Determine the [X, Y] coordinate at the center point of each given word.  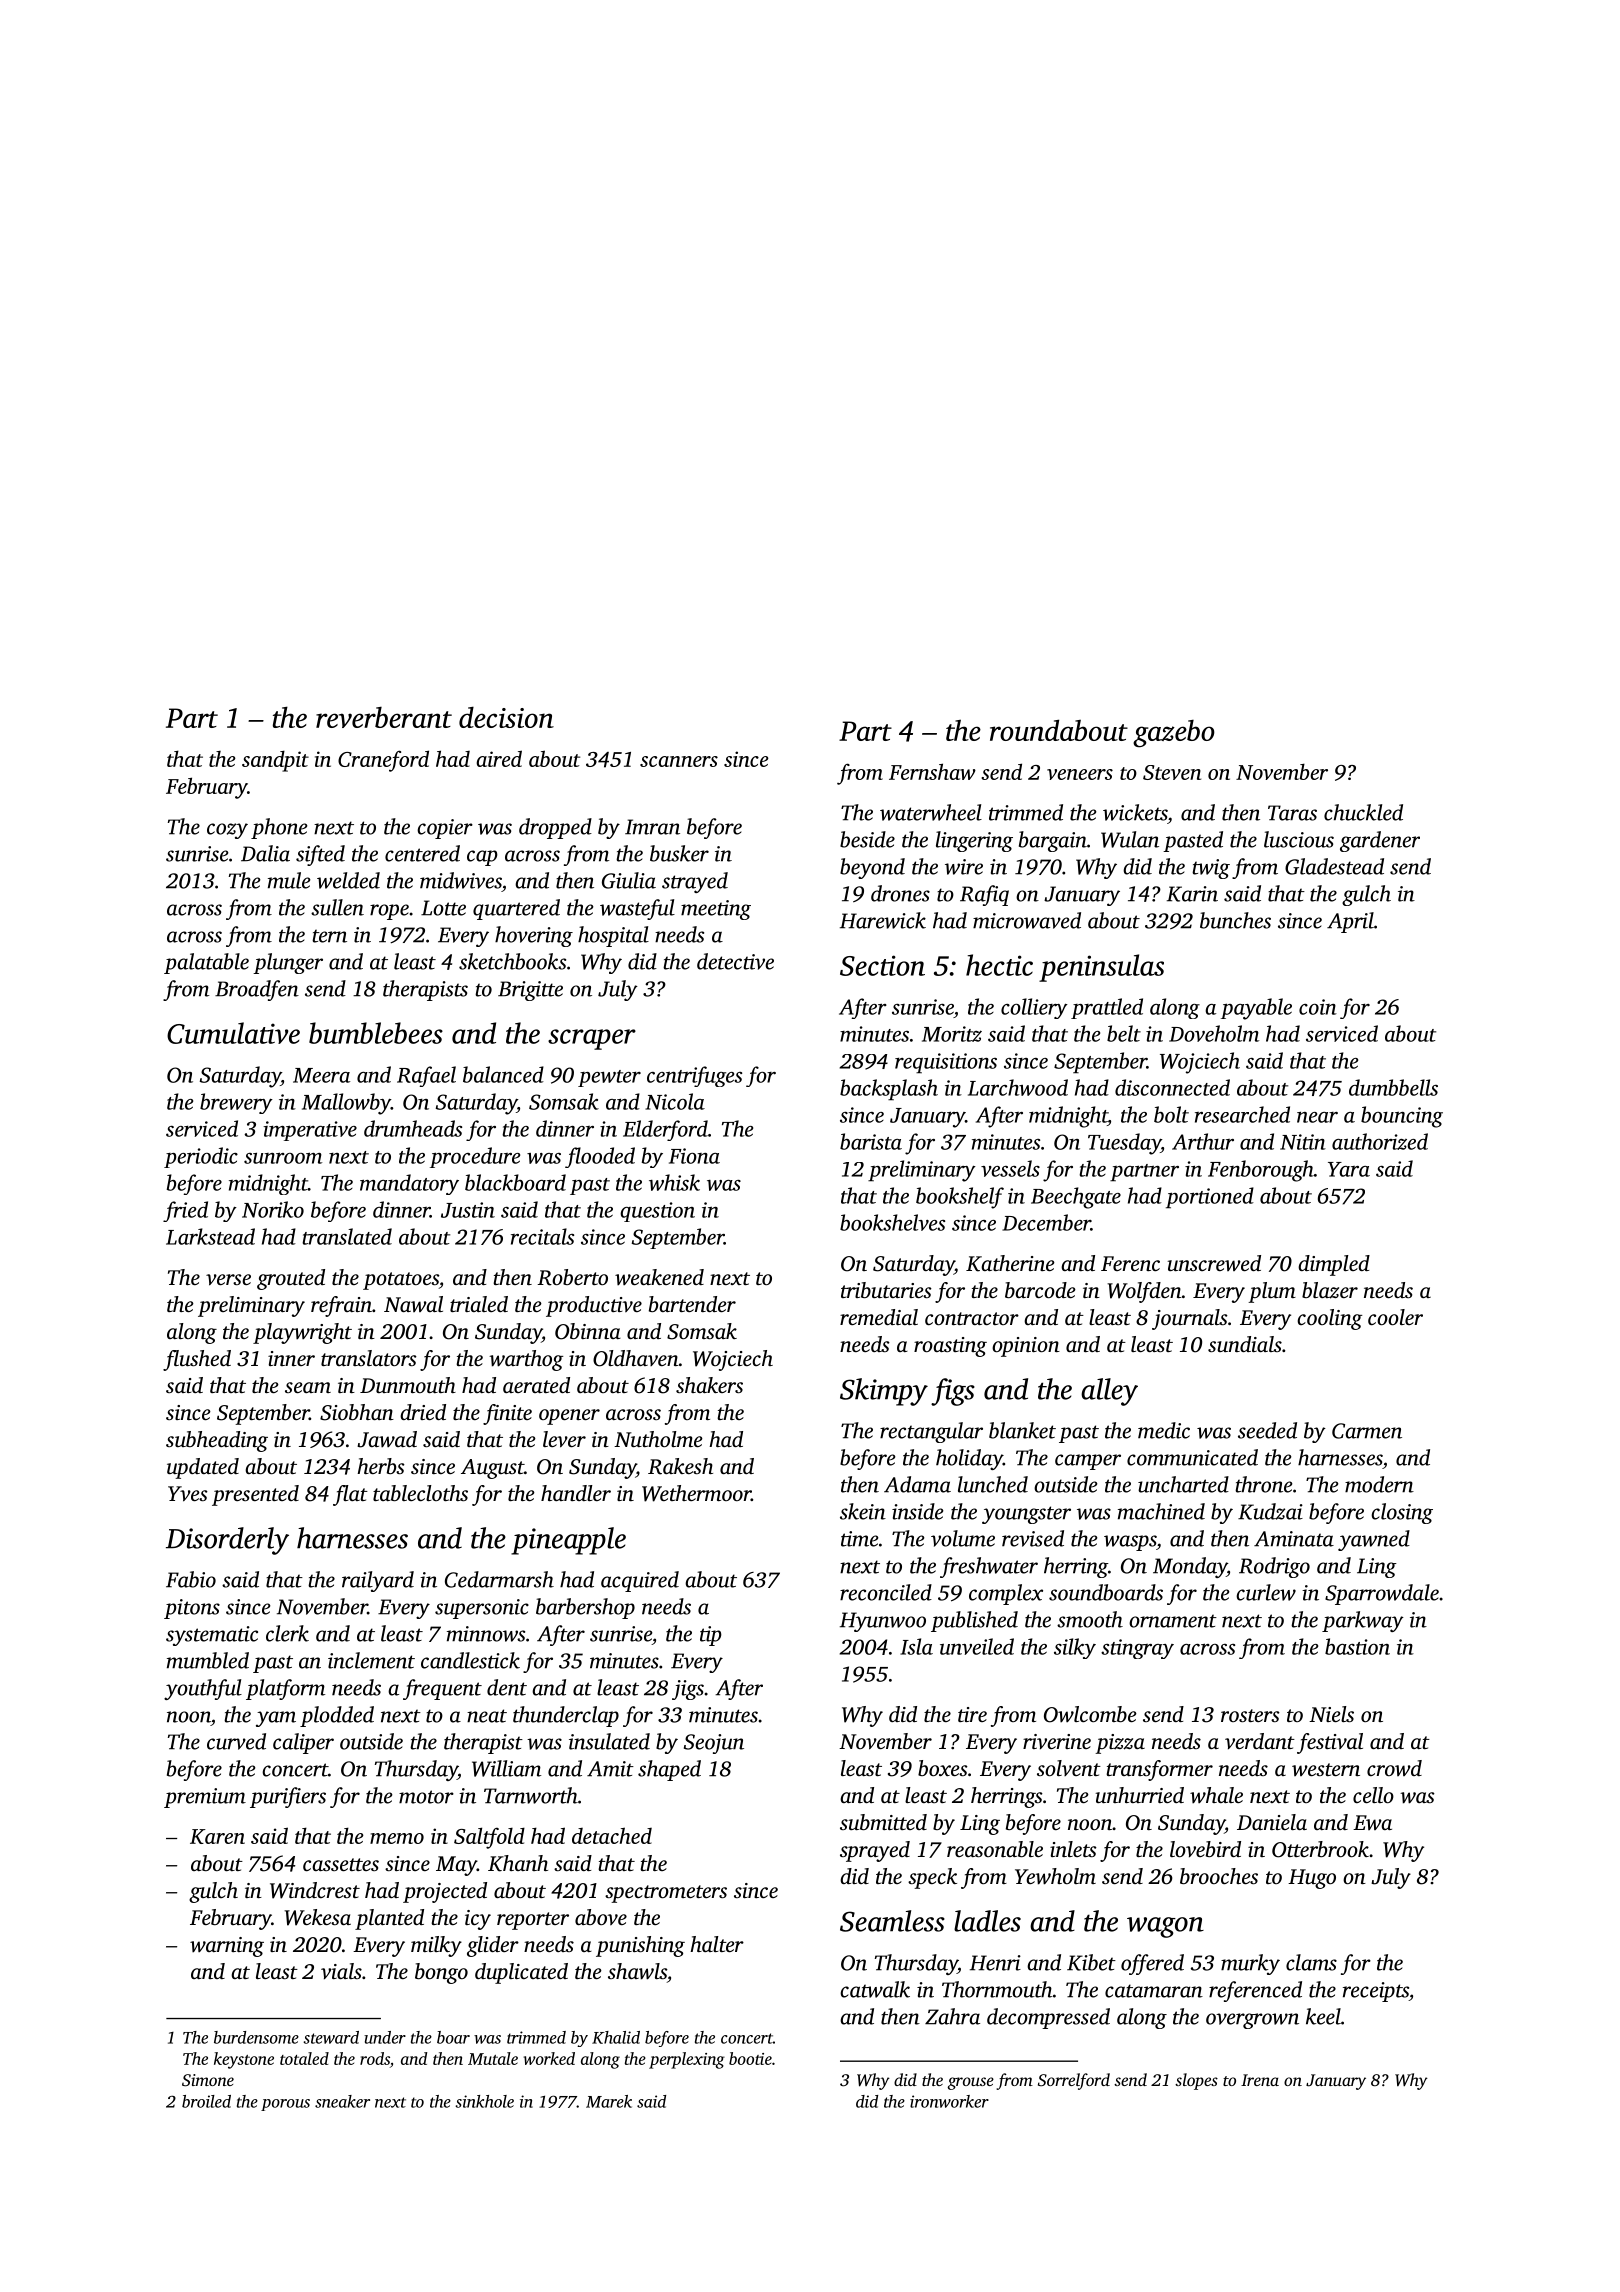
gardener [1380, 841]
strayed [695, 882]
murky [1250, 1964]
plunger [288, 963]
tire [972, 1714]
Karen [217, 1836]
